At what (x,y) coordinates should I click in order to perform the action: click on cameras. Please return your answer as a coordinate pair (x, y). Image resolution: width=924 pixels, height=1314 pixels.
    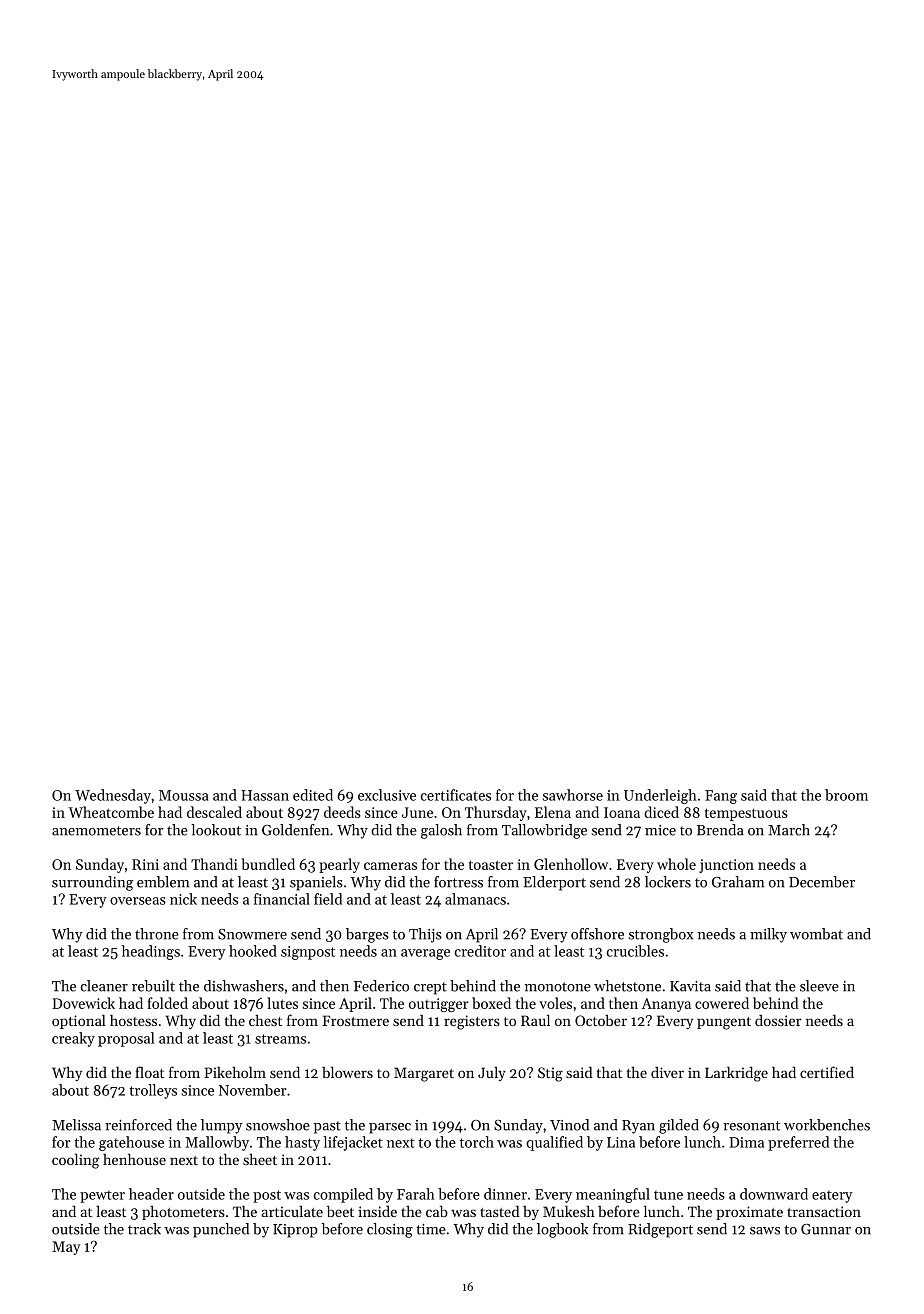
    Looking at the image, I should click on (390, 866).
